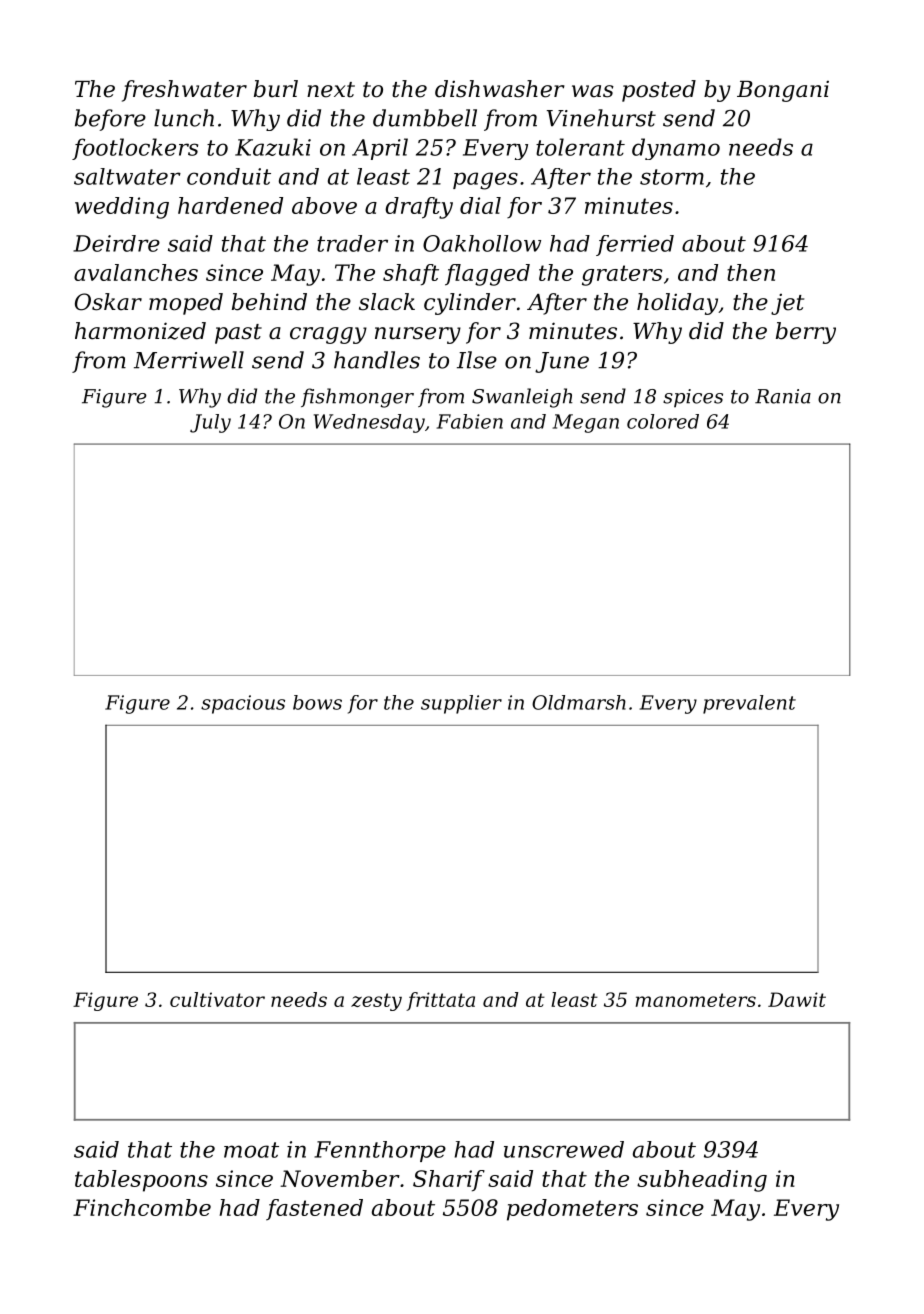 Image resolution: width=924 pixels, height=1314 pixels. I want to click on nursery, so click(418, 335).
